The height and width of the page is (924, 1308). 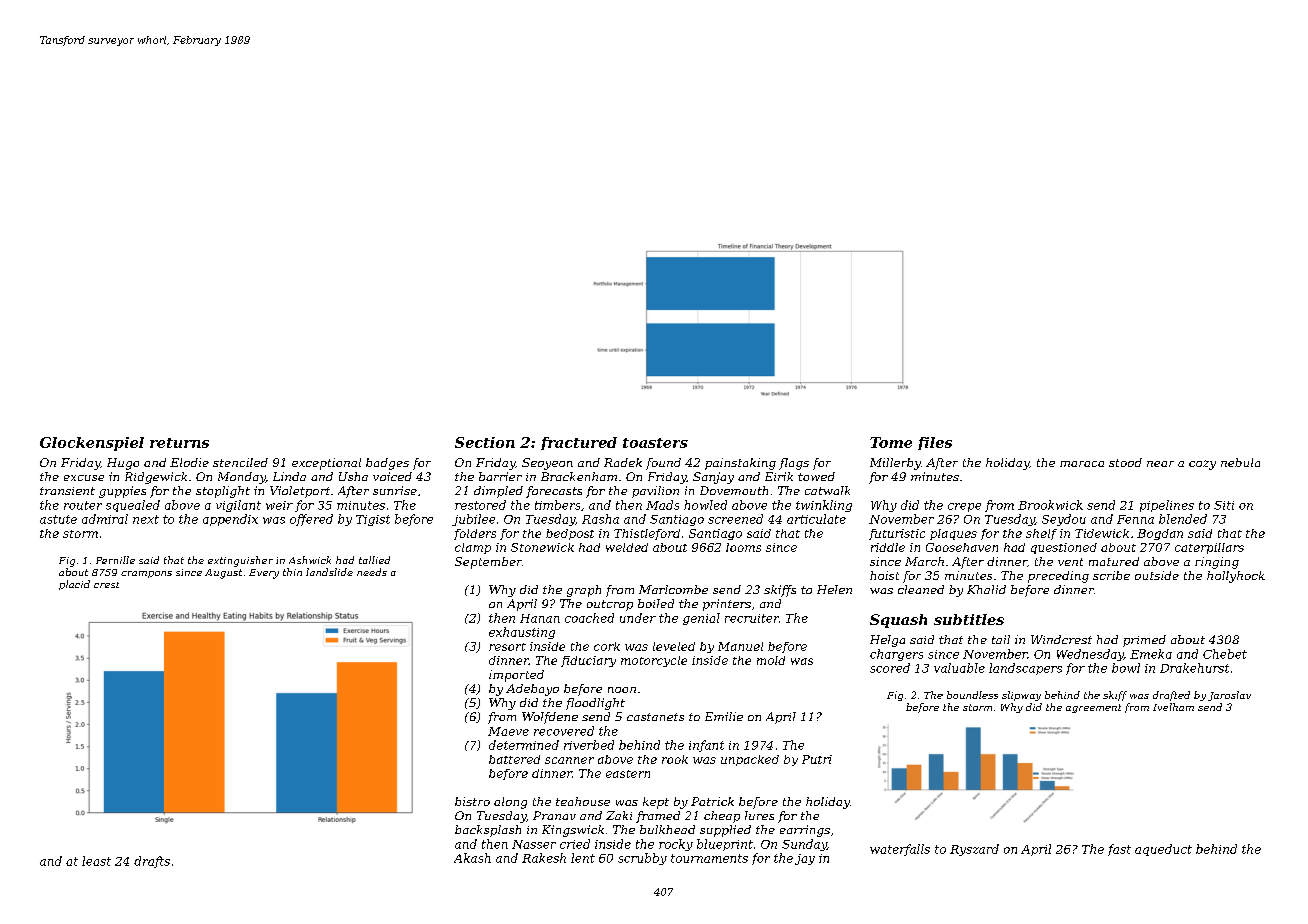 What do you see at coordinates (1093, 708) in the page?
I see `agreement` at bounding box center [1093, 708].
